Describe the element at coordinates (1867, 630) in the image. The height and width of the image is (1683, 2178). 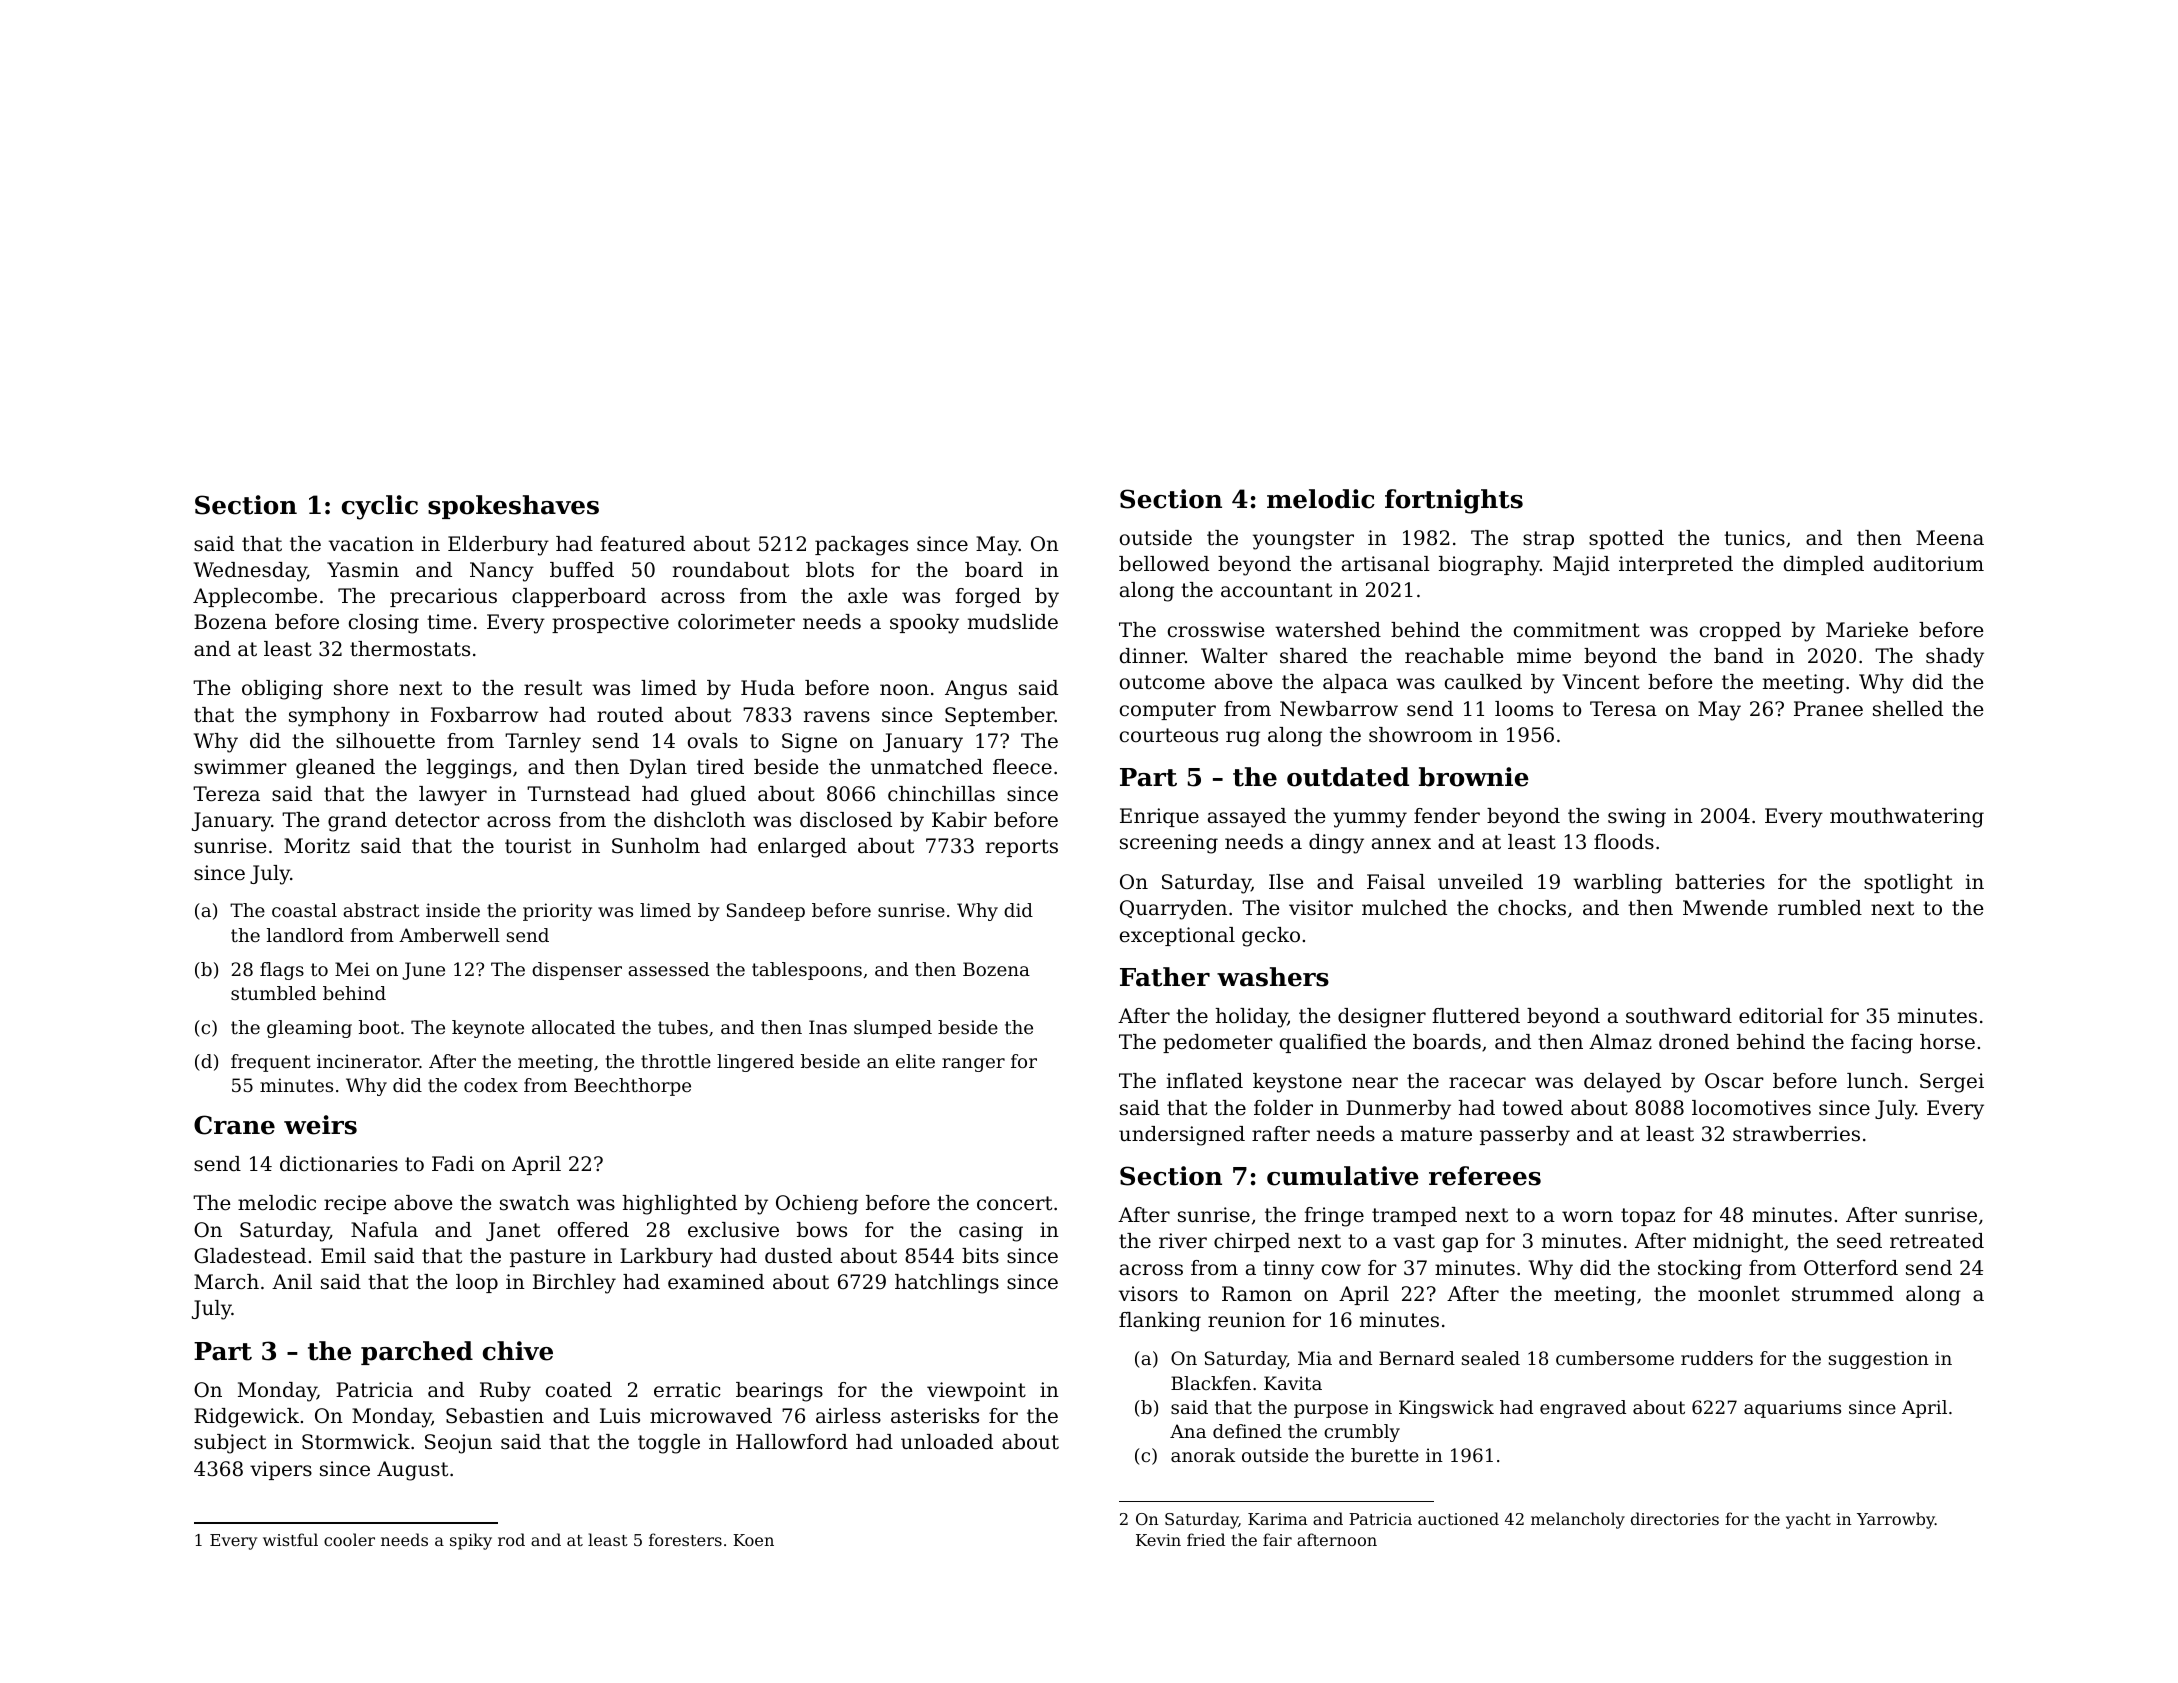
I see `Marieke` at that location.
